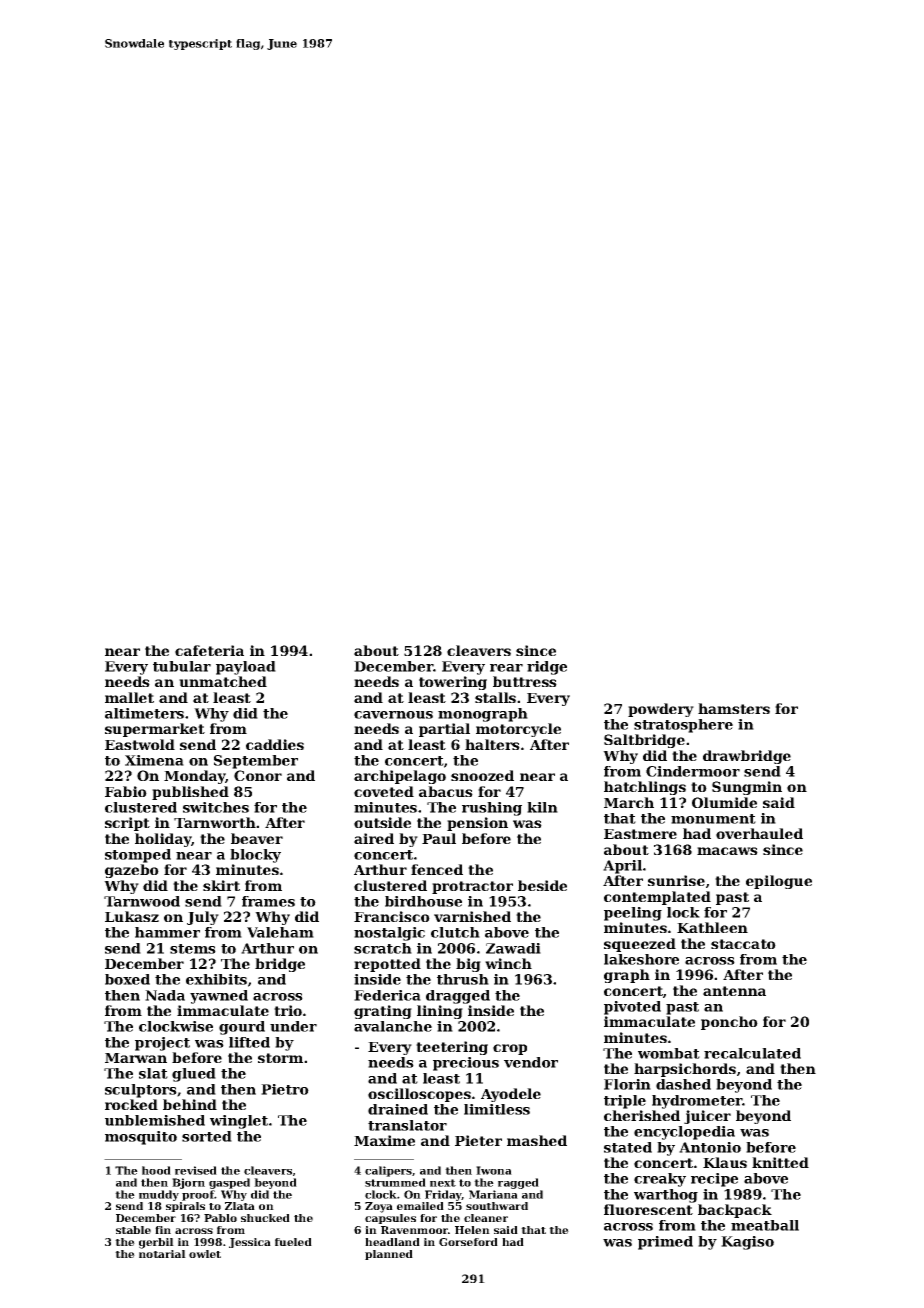  Describe the element at coordinates (734, 708) in the image. I see `hamsters` at that location.
